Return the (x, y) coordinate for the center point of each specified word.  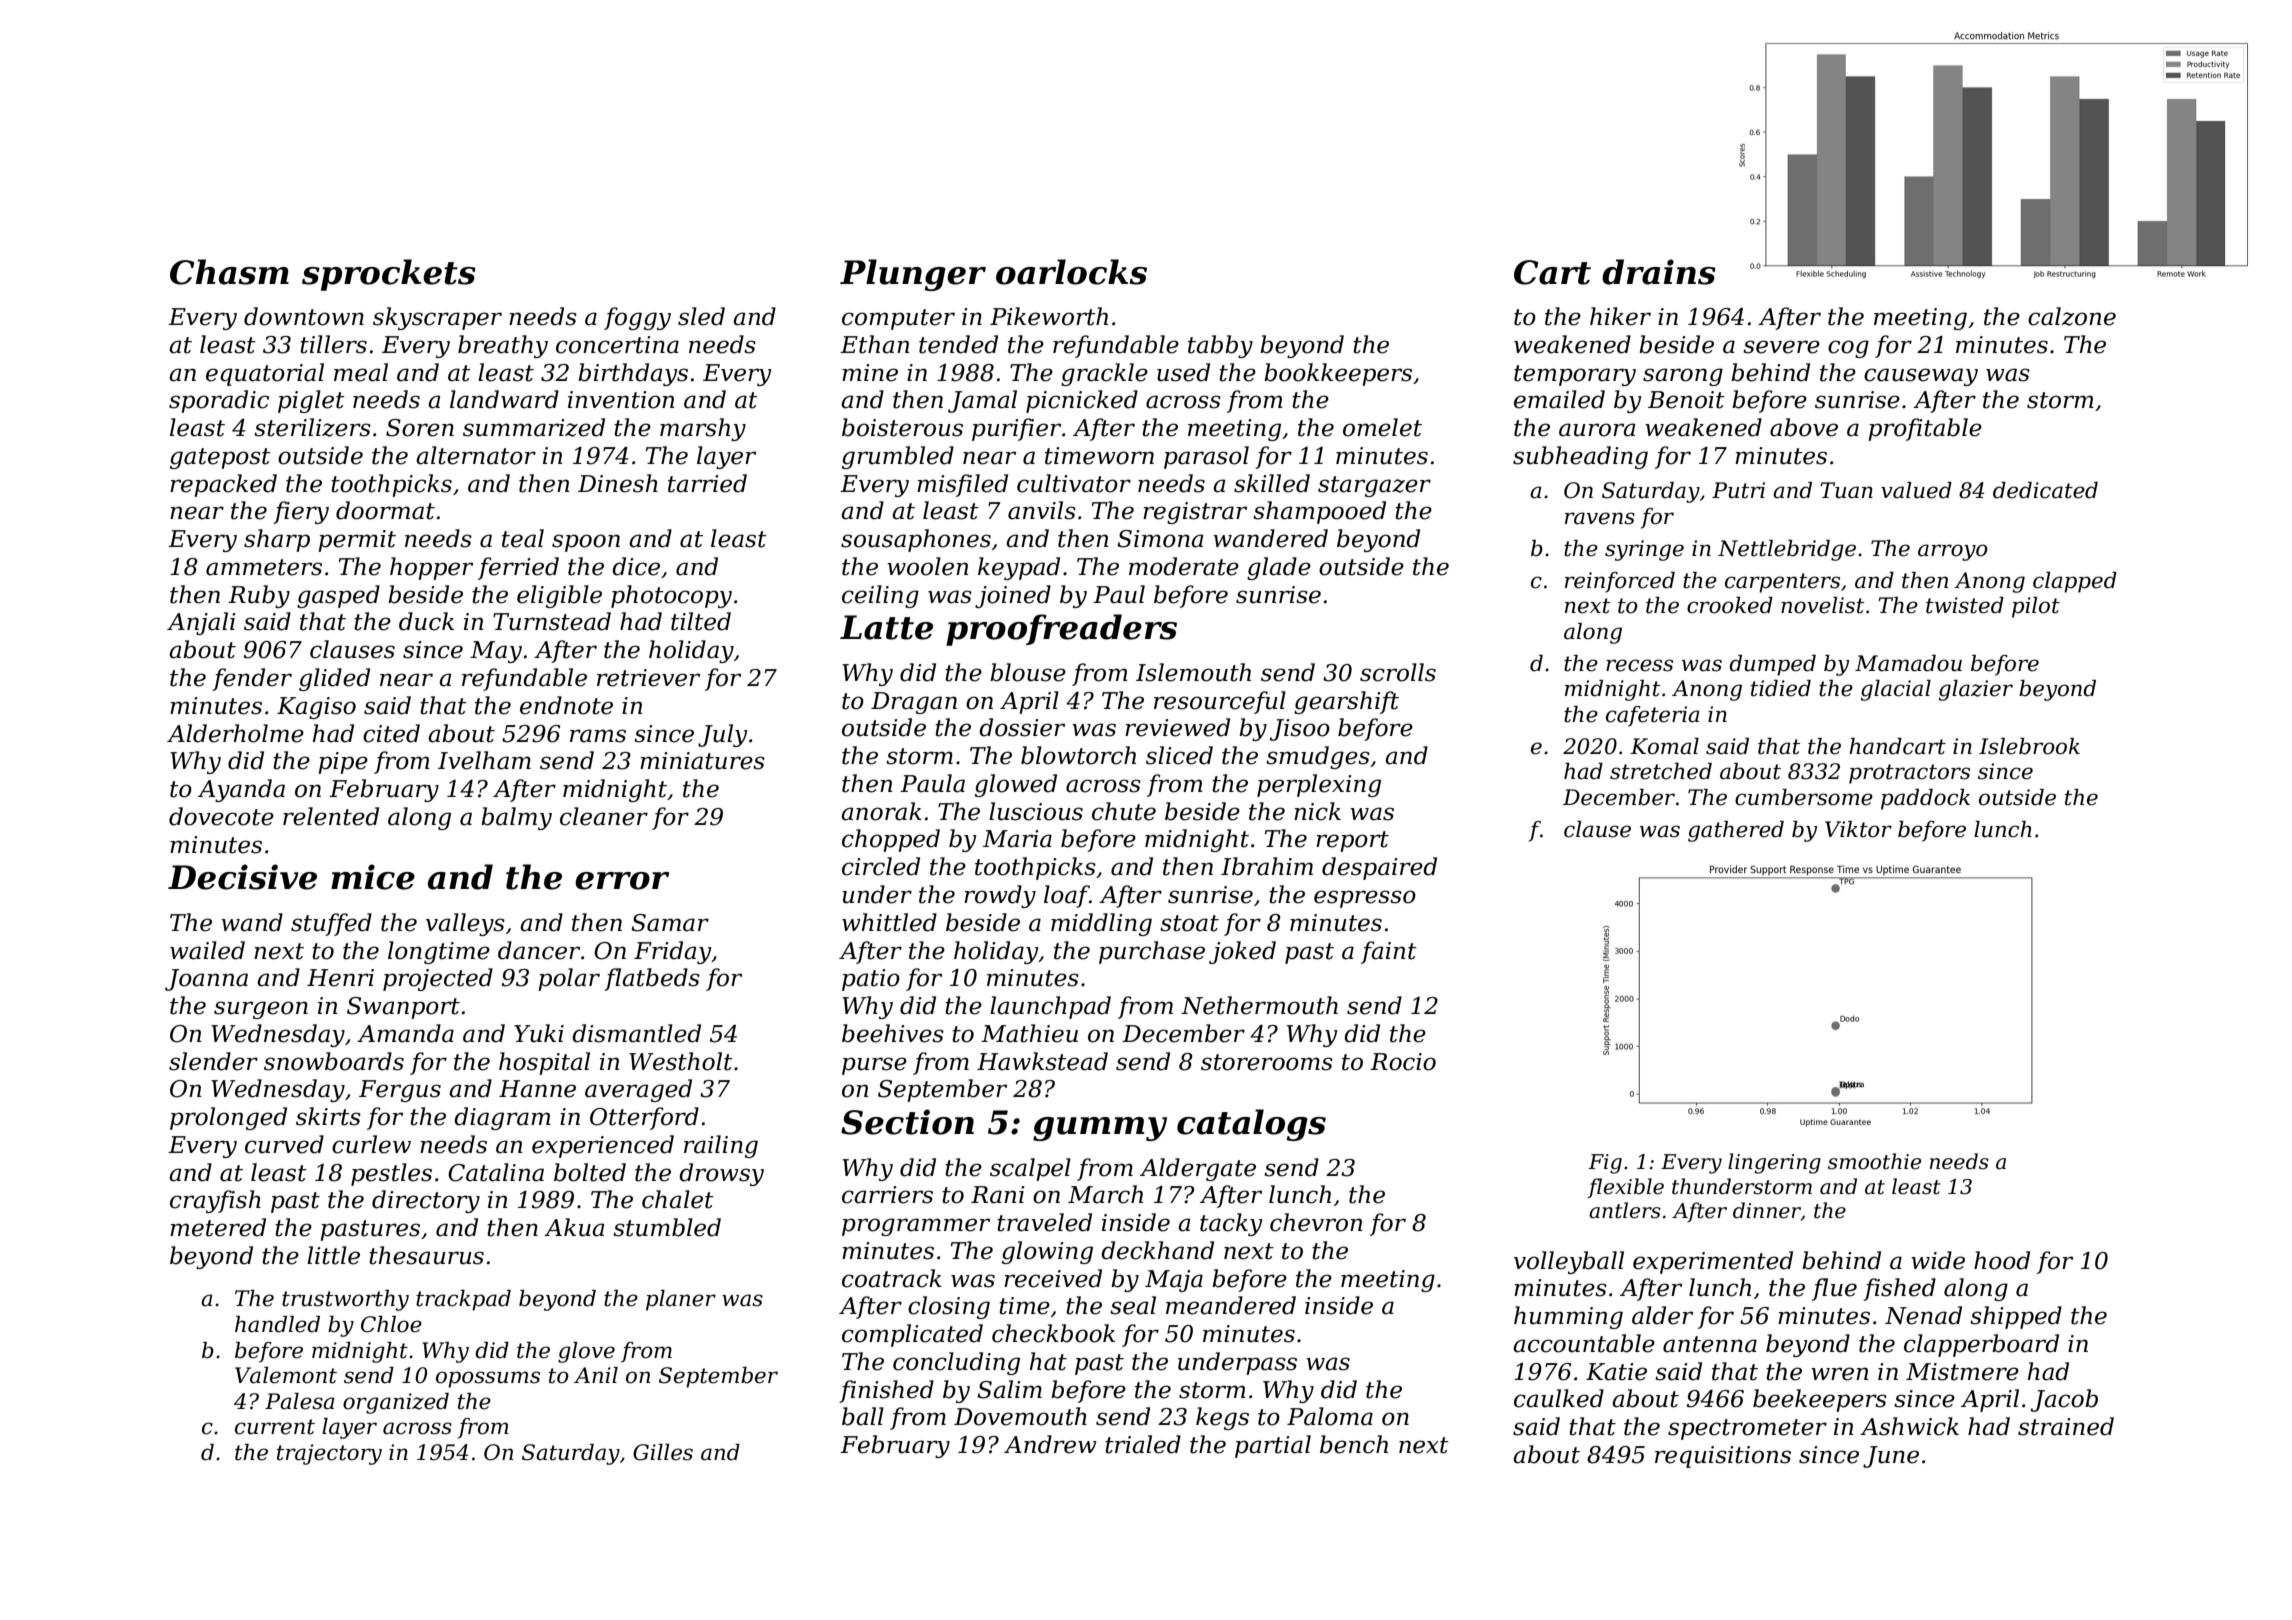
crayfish (215, 1201)
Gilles (663, 1452)
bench (1354, 1444)
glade (1279, 568)
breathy (503, 346)
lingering (1774, 1163)
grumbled (898, 457)
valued (1916, 490)
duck (426, 621)
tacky (1231, 1224)
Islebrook (2029, 746)
